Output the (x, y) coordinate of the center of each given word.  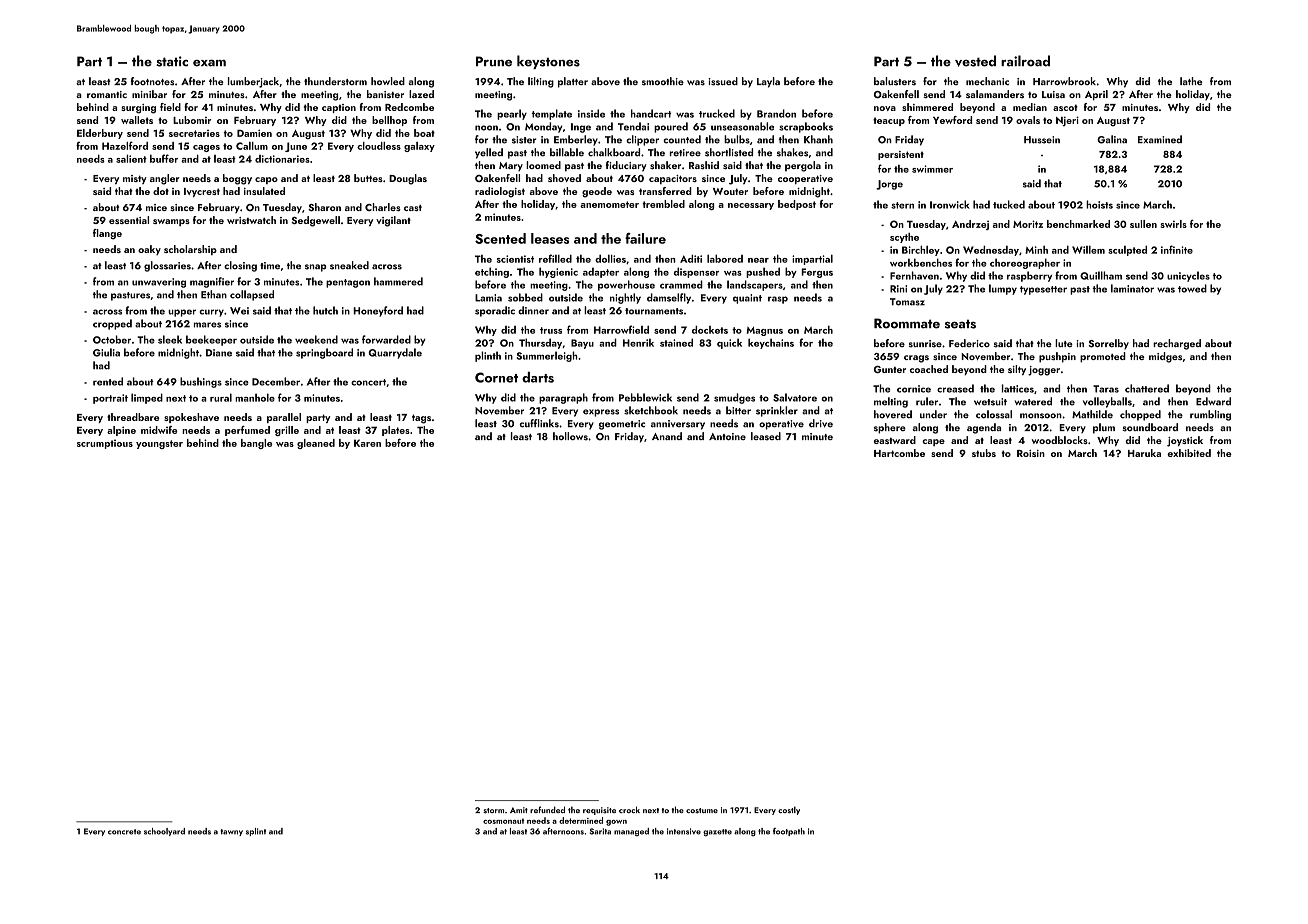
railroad (1025, 61)
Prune (494, 61)
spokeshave (191, 418)
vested (975, 61)
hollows (570, 436)
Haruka (1144, 453)
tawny (232, 832)
